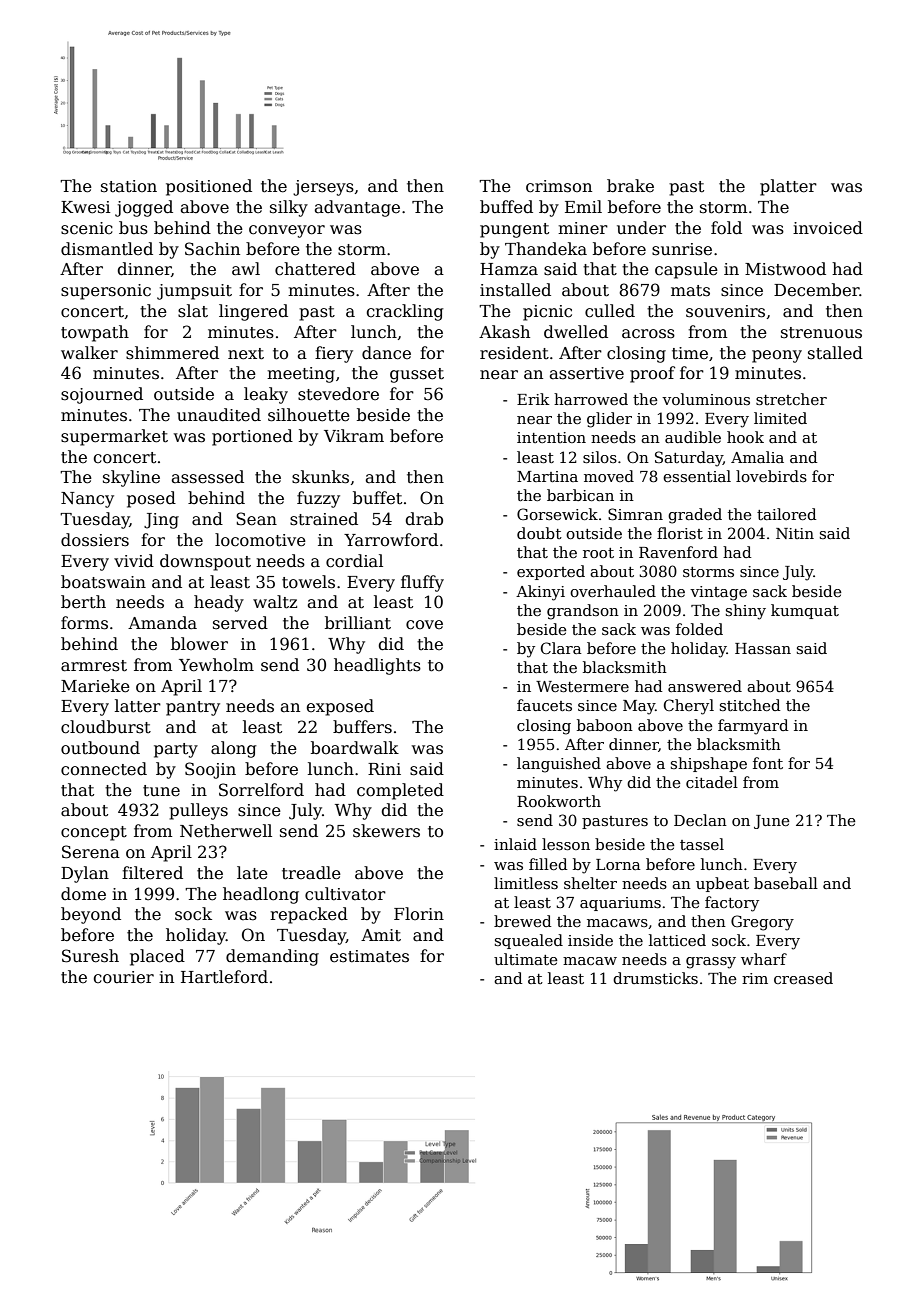 The width and height of the page is (924, 1311). Describe the element at coordinates (323, 188) in the page. I see `jerseys` at that location.
